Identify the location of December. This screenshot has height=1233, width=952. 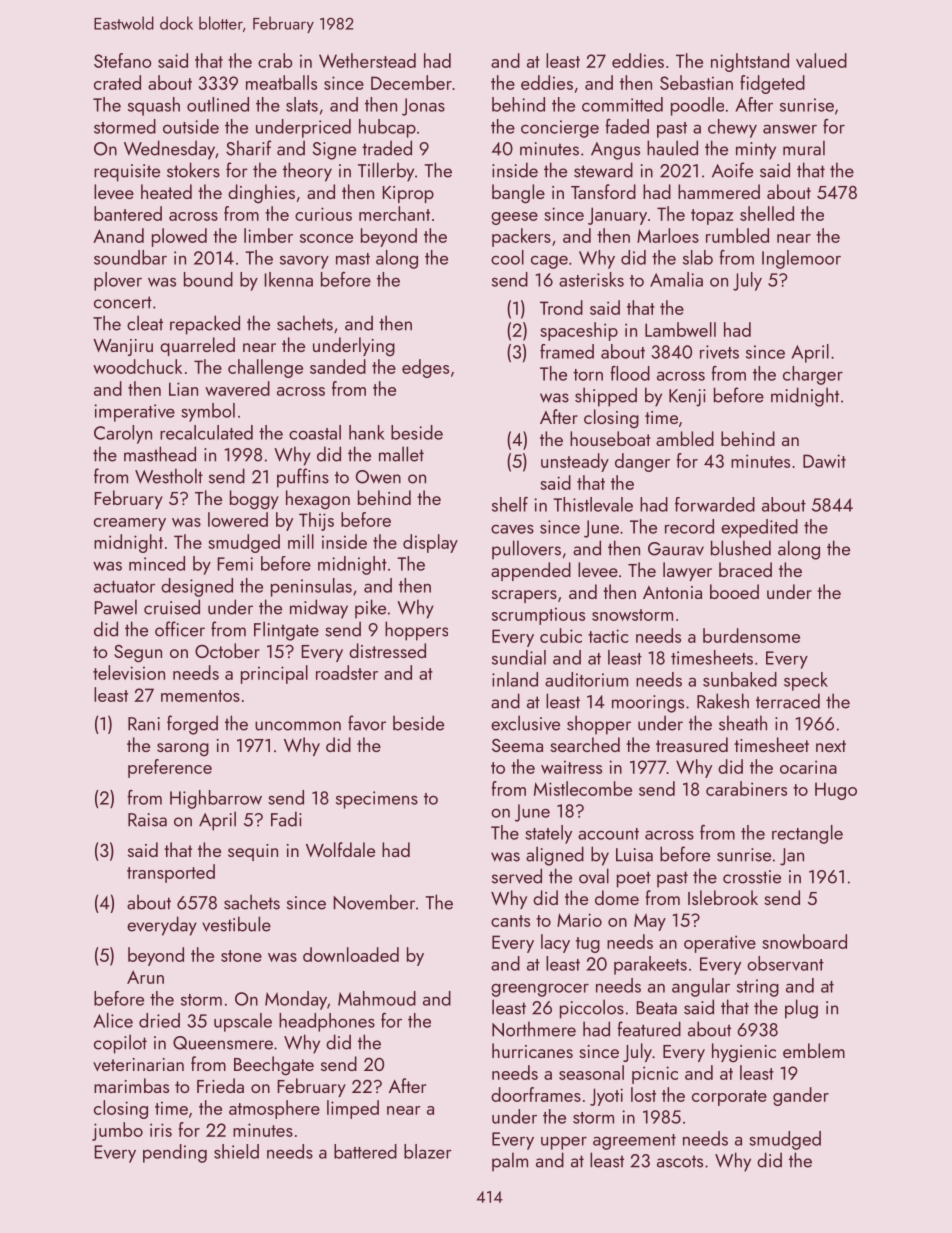
(411, 82).
